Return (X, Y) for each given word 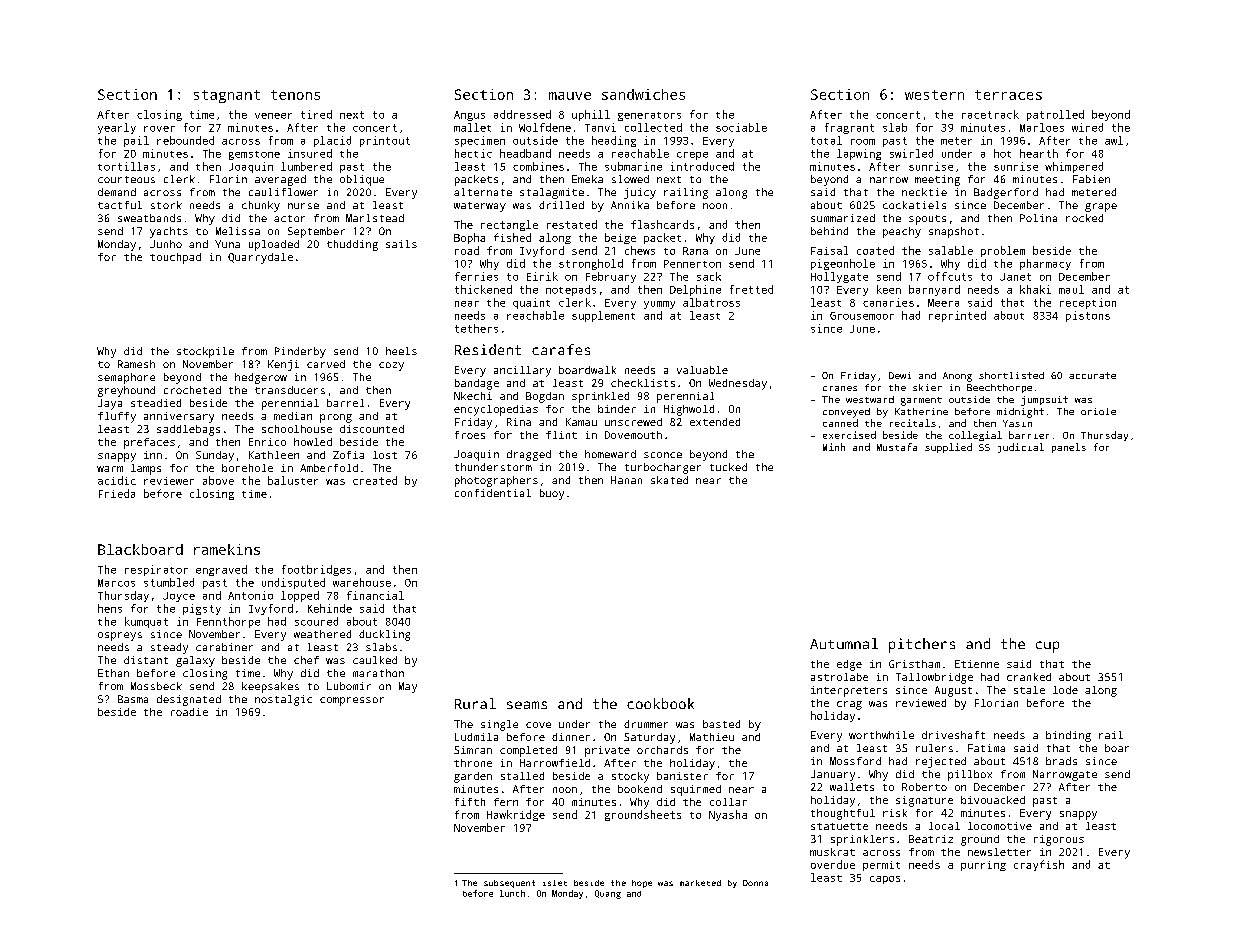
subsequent (509, 884)
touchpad (175, 258)
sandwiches (643, 94)
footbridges (316, 570)
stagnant (227, 96)
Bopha (469, 238)
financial (375, 595)
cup (1047, 647)
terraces (1008, 95)
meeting (937, 180)
